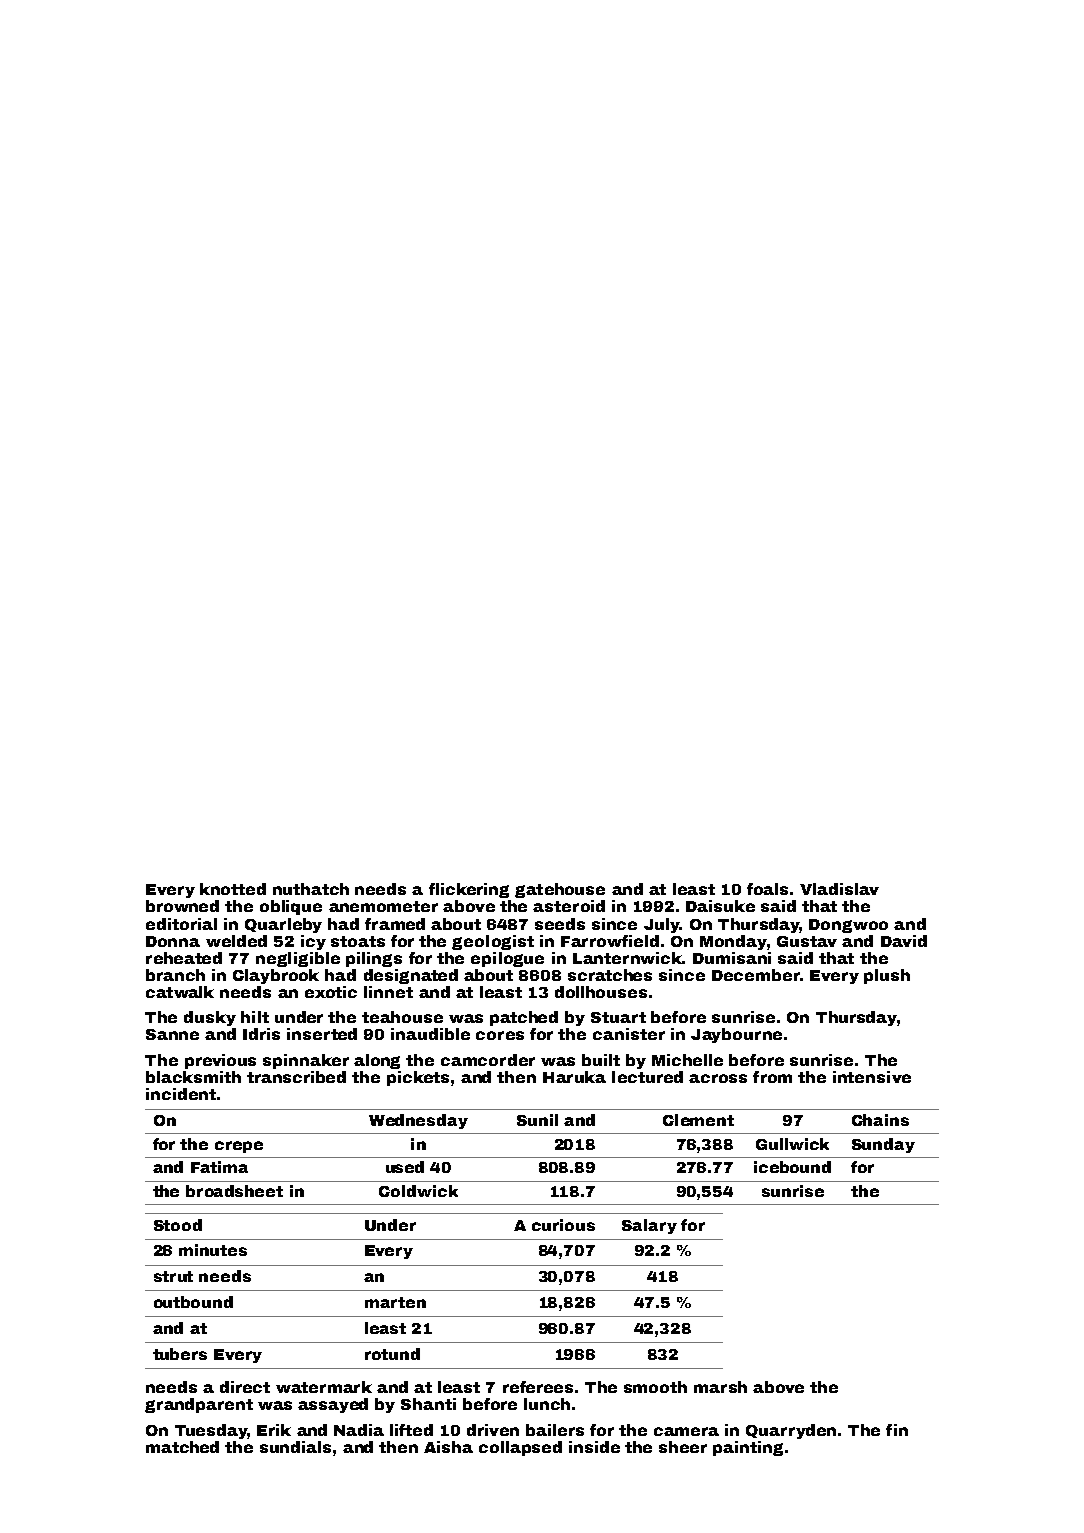 The width and height of the screenshot is (1084, 1533). Describe the element at coordinates (469, 890) in the screenshot. I see `flickering` at that location.
